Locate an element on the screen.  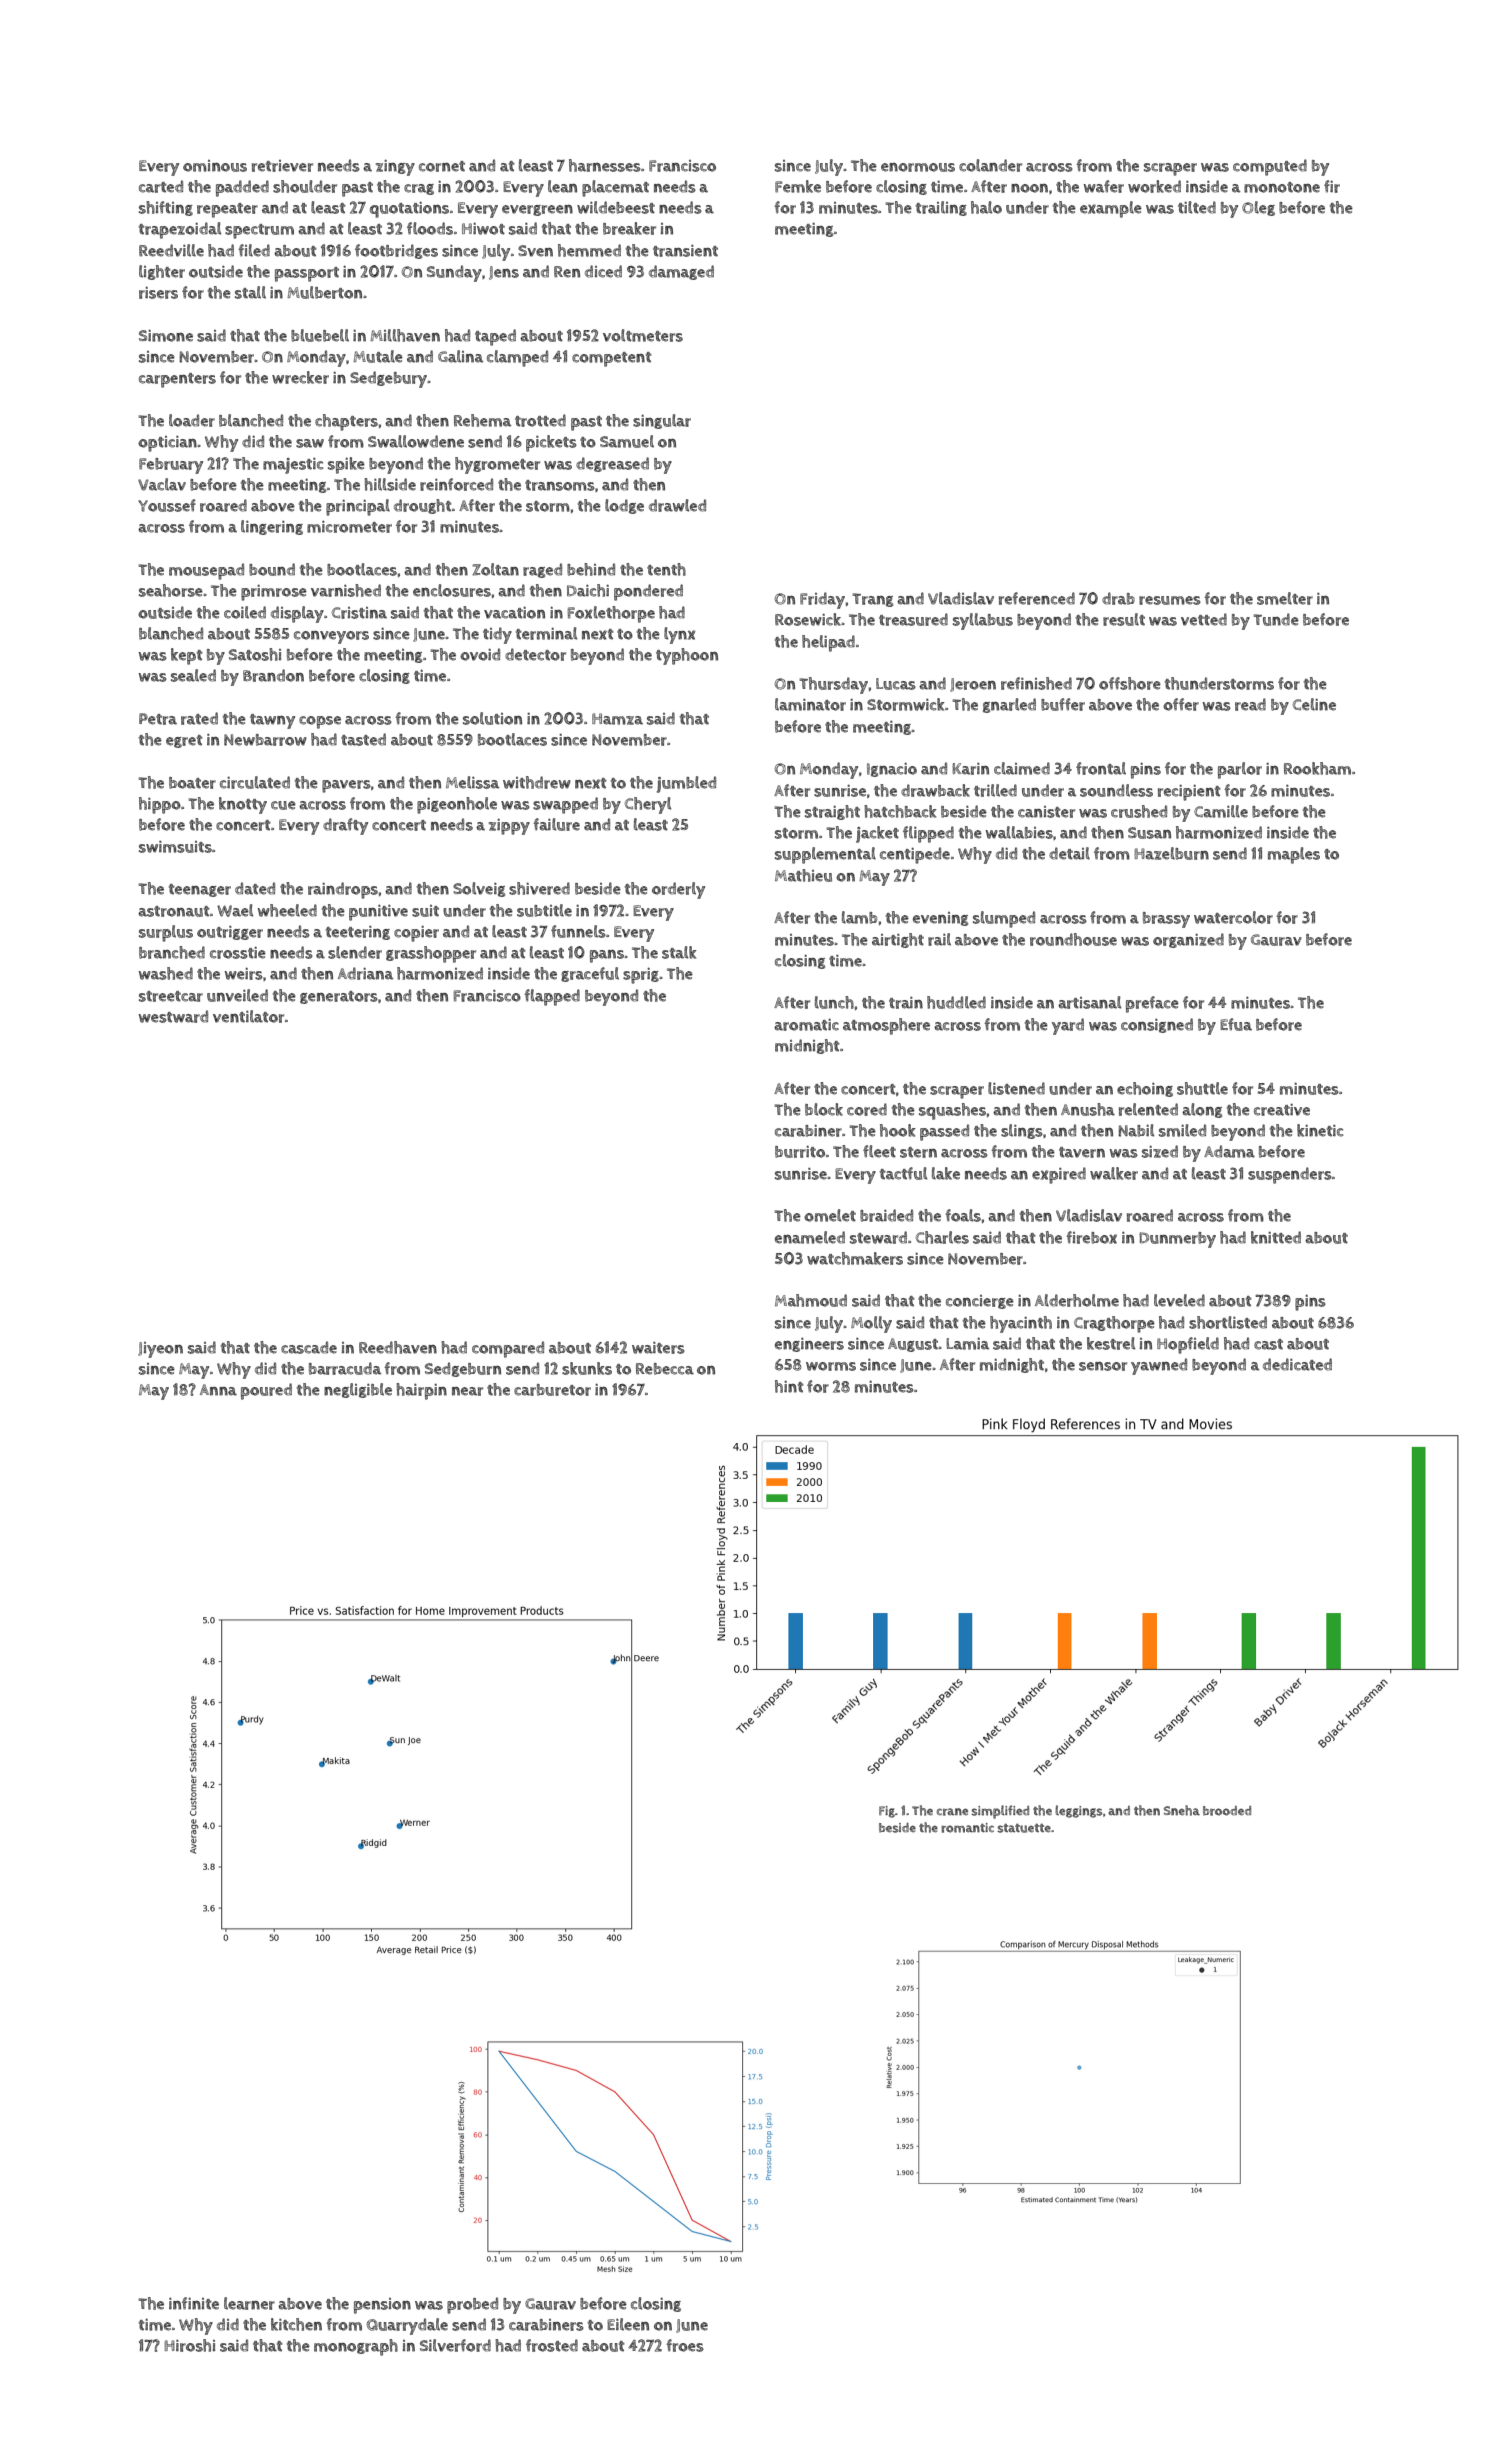
suspenders is located at coordinates (1290, 1175).
